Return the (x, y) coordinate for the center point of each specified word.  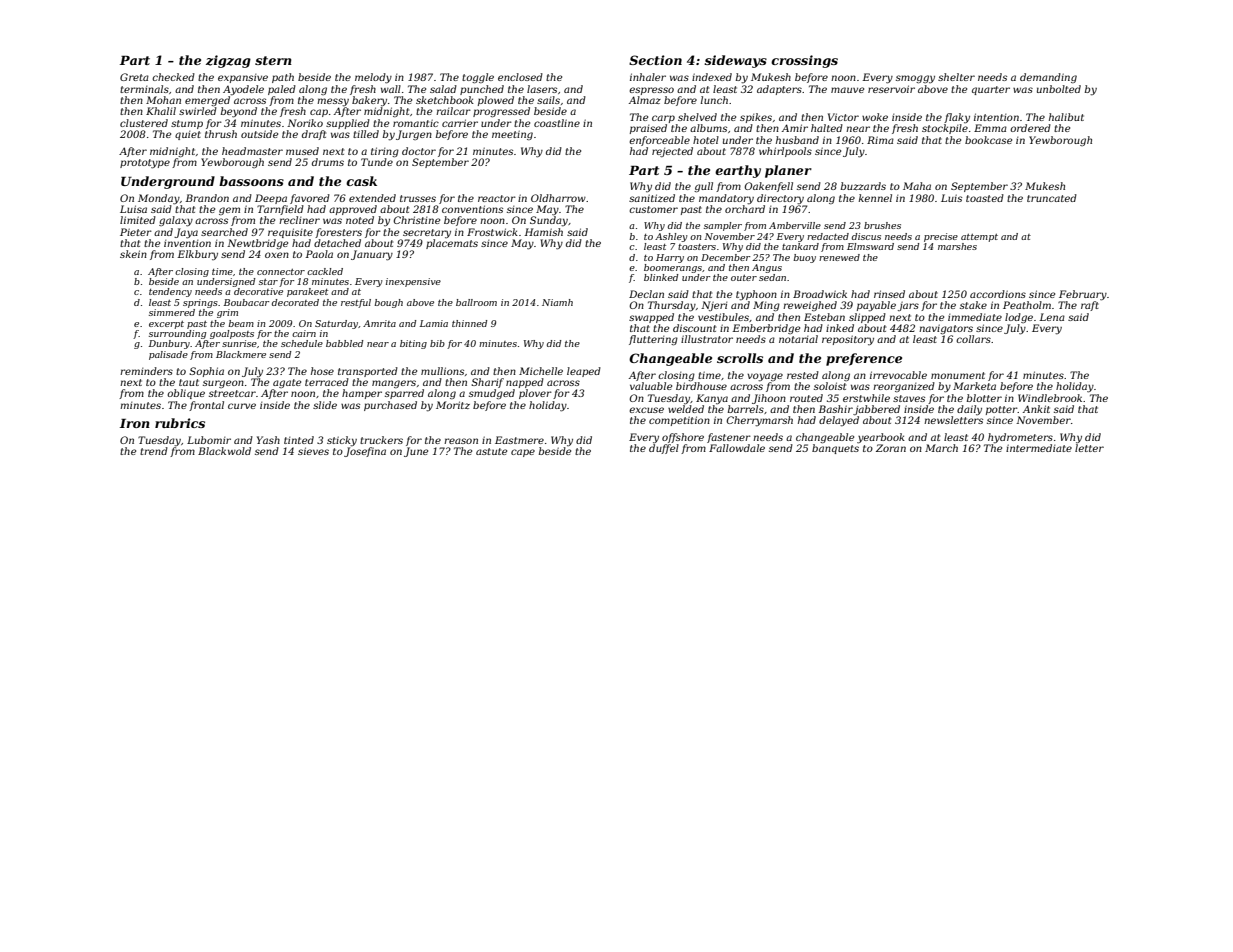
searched (224, 232)
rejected (672, 152)
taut (189, 382)
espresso (651, 91)
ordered (1030, 128)
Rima (880, 140)
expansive (243, 78)
